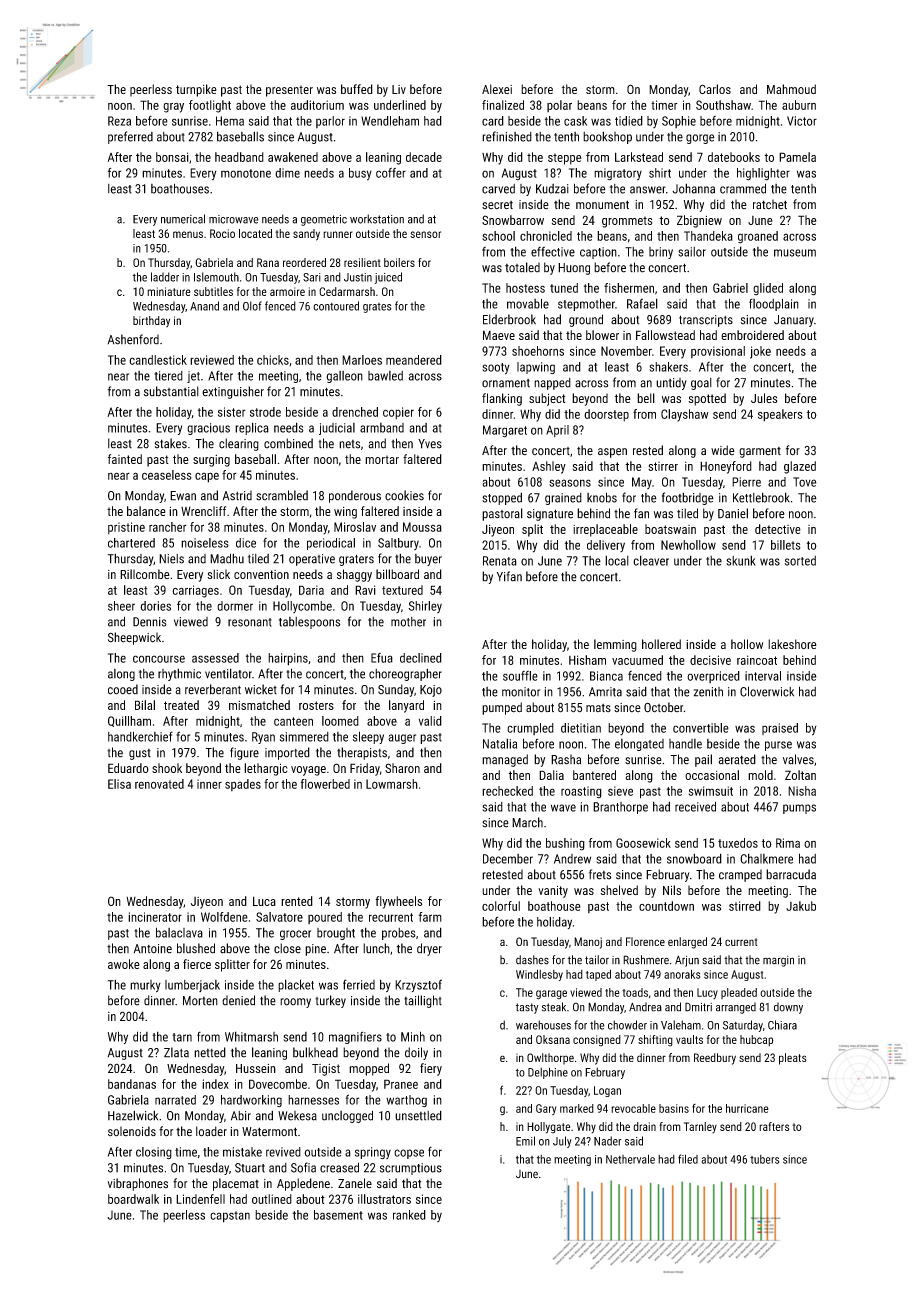 The width and height of the image is (924, 1308). What do you see at coordinates (179, 932) in the image?
I see `balaclava` at bounding box center [179, 932].
